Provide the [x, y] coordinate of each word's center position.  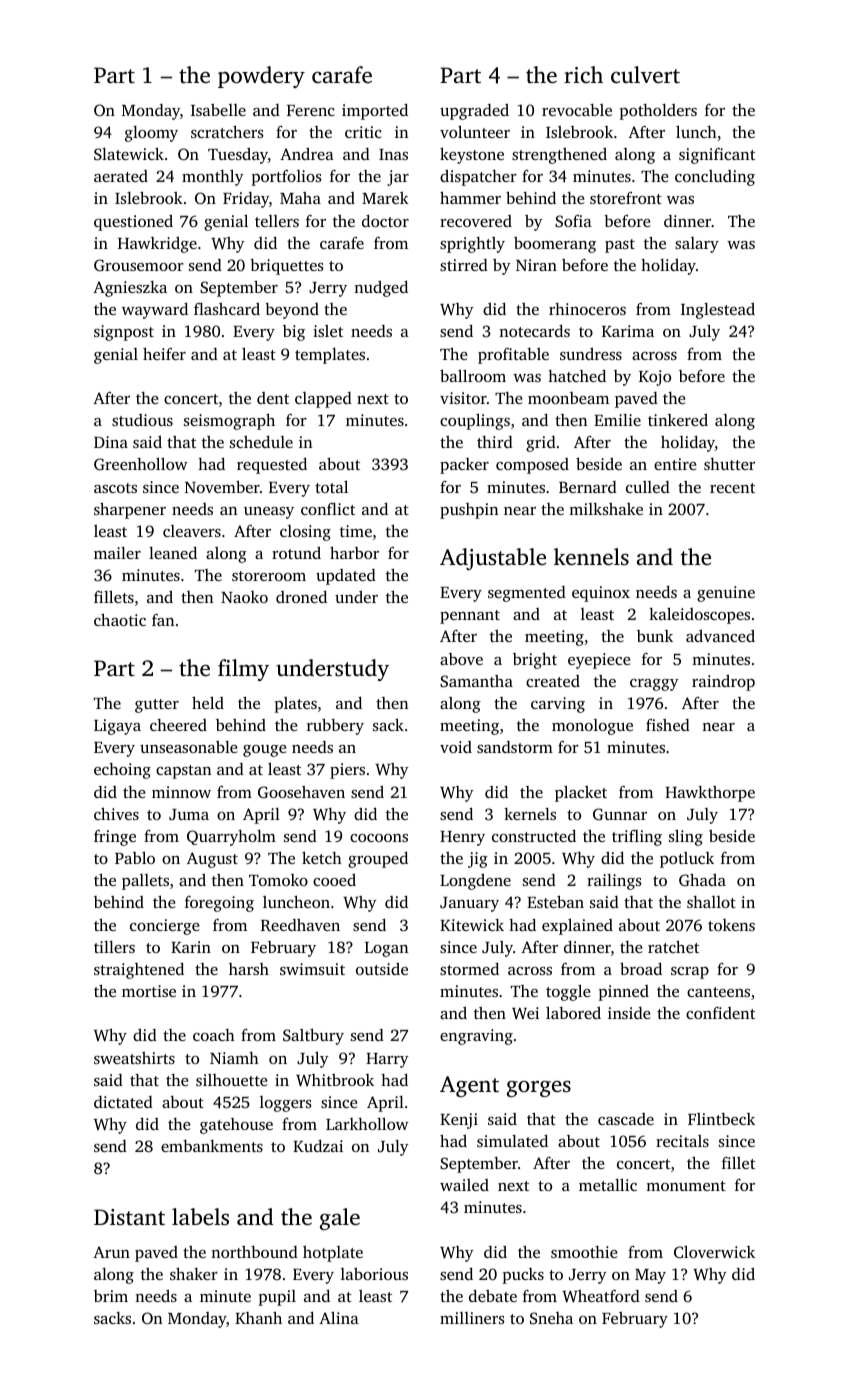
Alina [339, 1317]
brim [111, 1296]
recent [732, 488]
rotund [296, 553]
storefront [626, 198]
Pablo [135, 857]
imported [375, 112]
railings [614, 882]
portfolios [287, 178]
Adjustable [493, 559]
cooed [334, 880]
